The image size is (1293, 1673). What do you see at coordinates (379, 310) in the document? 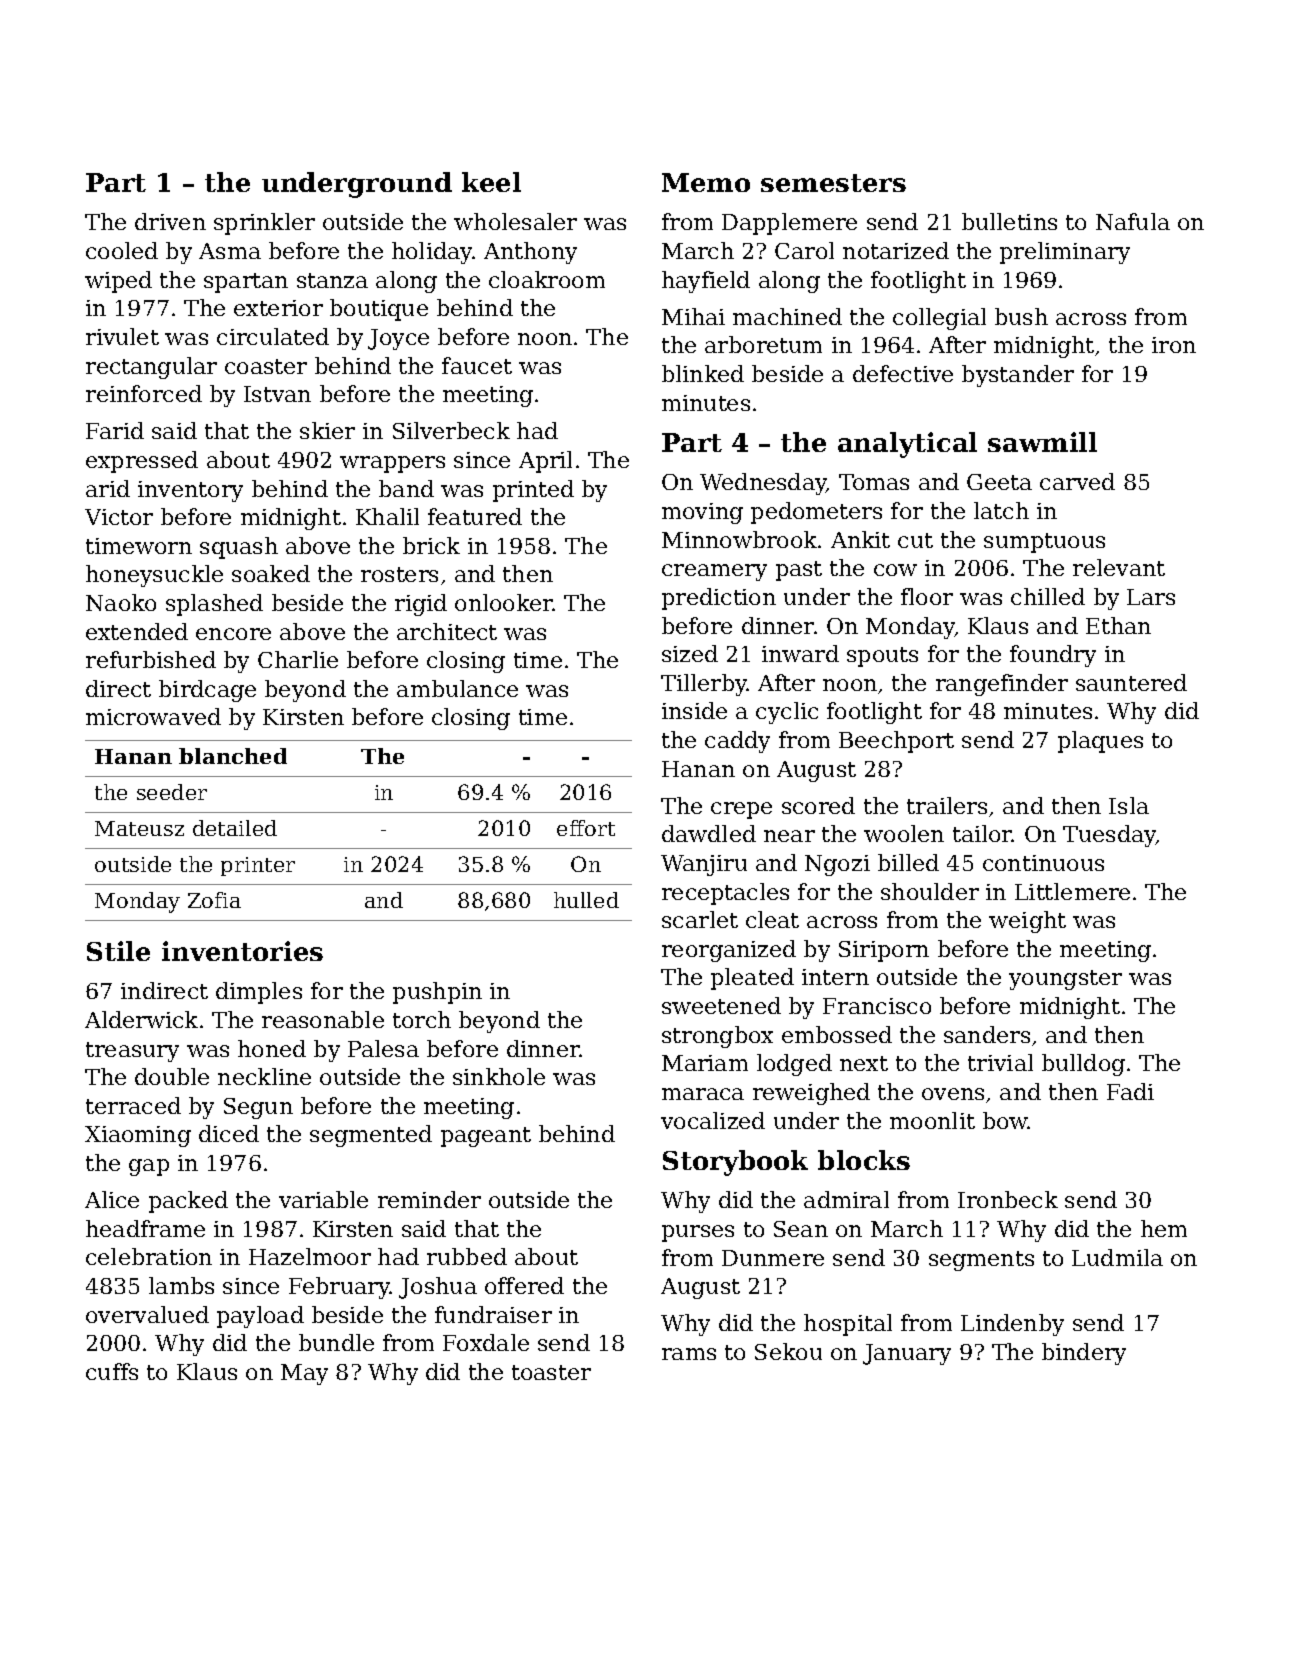
I see `boutique` at bounding box center [379, 310].
